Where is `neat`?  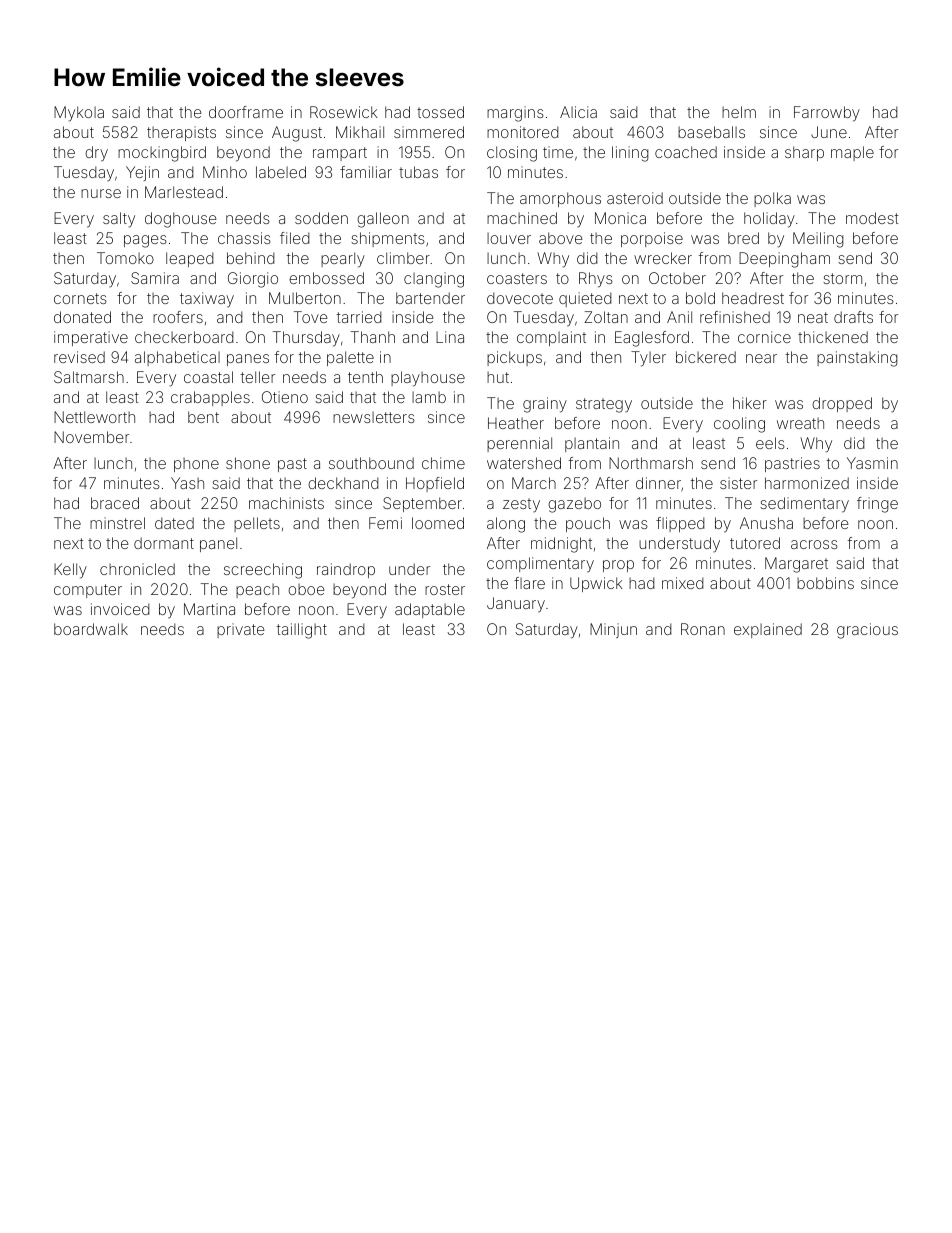
neat is located at coordinates (813, 317).
